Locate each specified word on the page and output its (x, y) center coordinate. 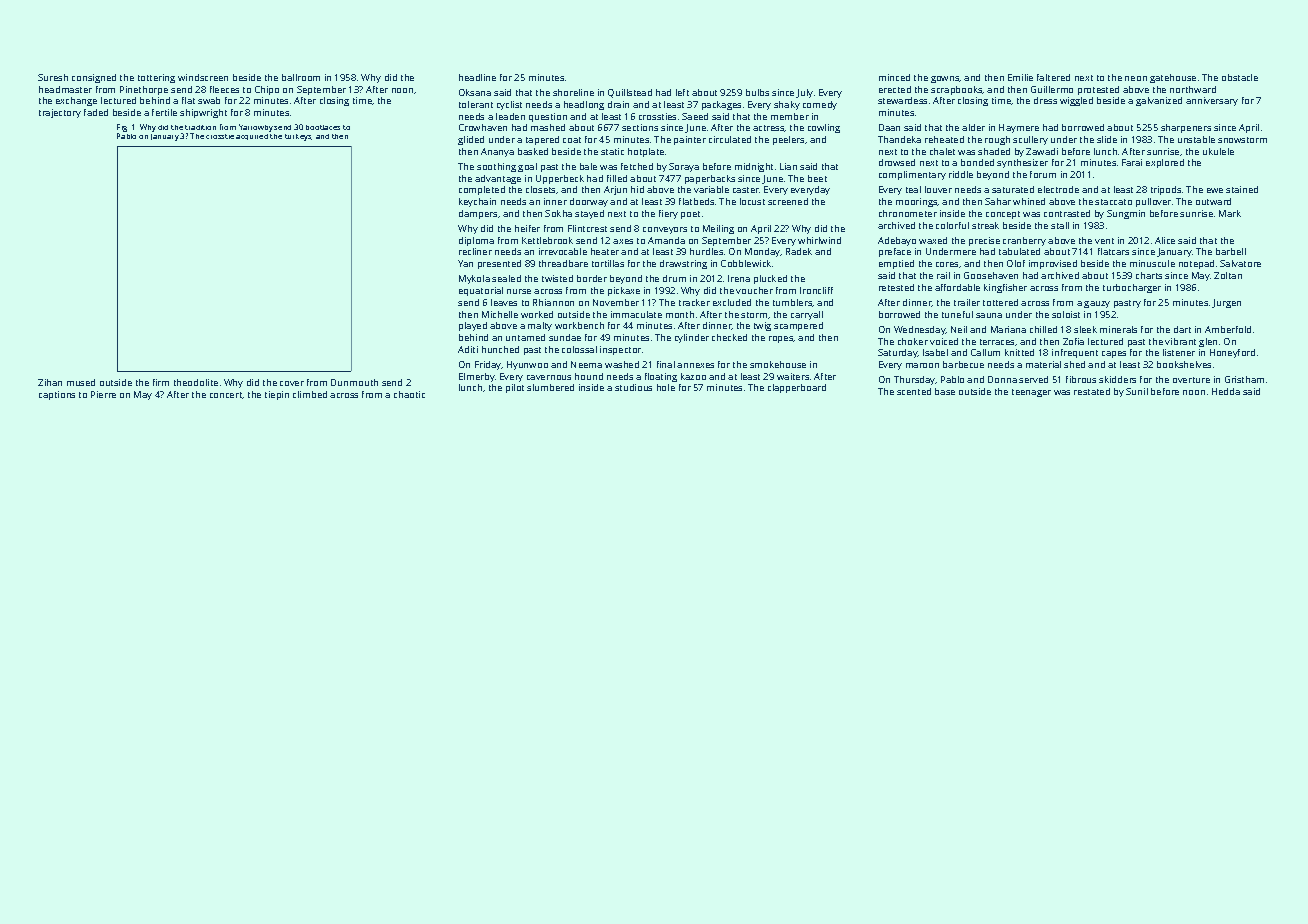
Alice (1165, 240)
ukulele (1218, 151)
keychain (477, 202)
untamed (525, 337)
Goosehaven (991, 275)
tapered (542, 140)
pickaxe (624, 291)
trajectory (60, 113)
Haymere (1019, 128)
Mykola (474, 279)
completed (482, 190)
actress (769, 128)
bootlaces (323, 127)
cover (292, 383)
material (1043, 364)
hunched (500, 349)
